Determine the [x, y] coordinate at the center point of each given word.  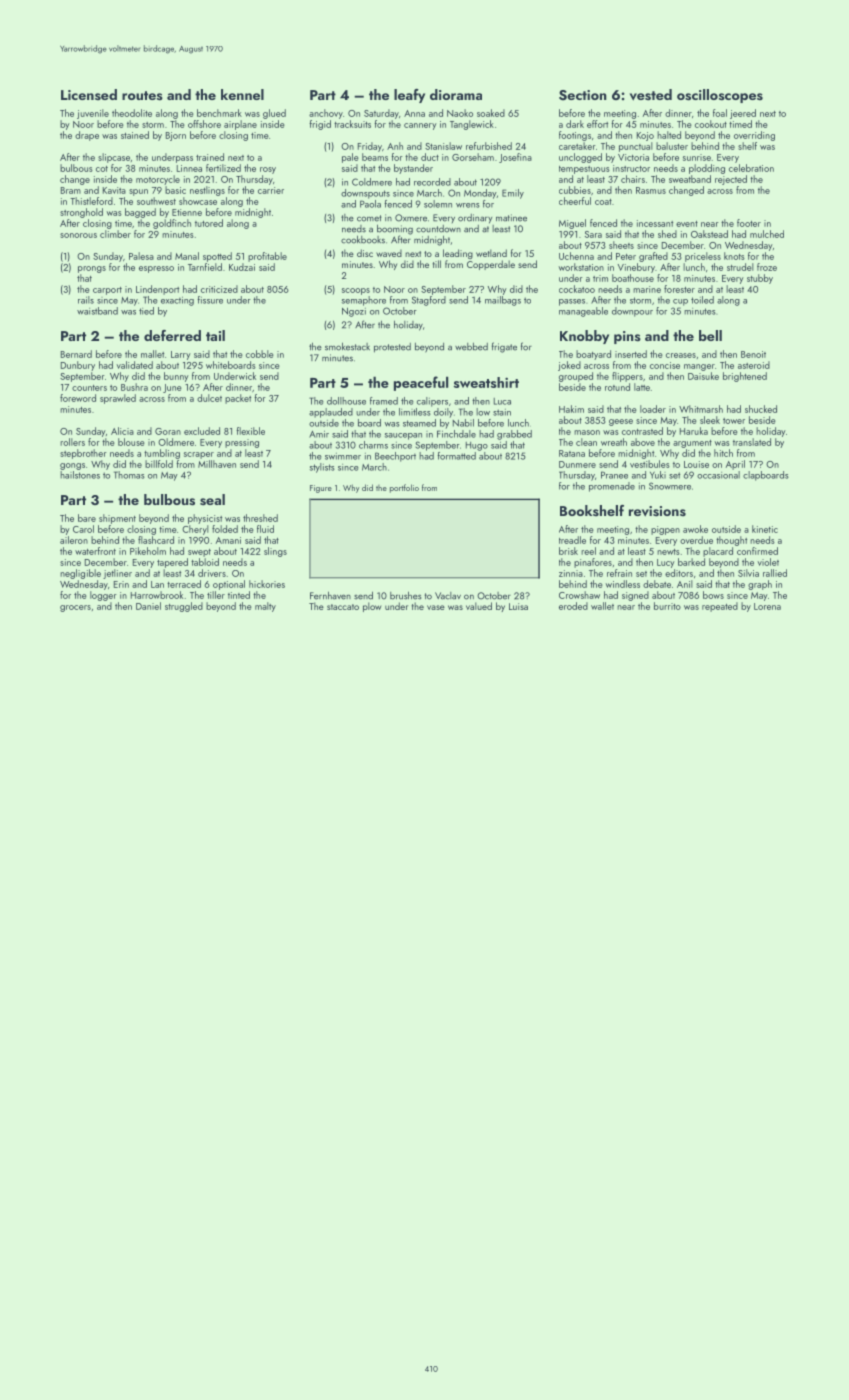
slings [275, 552]
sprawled [118, 399]
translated [752, 442]
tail [215, 335]
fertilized [223, 168]
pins [627, 337]
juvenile [93, 114]
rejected [731, 180]
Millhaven [217, 464]
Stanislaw [443, 146]
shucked [761, 409]
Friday [370, 147]
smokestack [347, 346]
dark [575, 124]
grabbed [514, 435]
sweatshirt [486, 382]
